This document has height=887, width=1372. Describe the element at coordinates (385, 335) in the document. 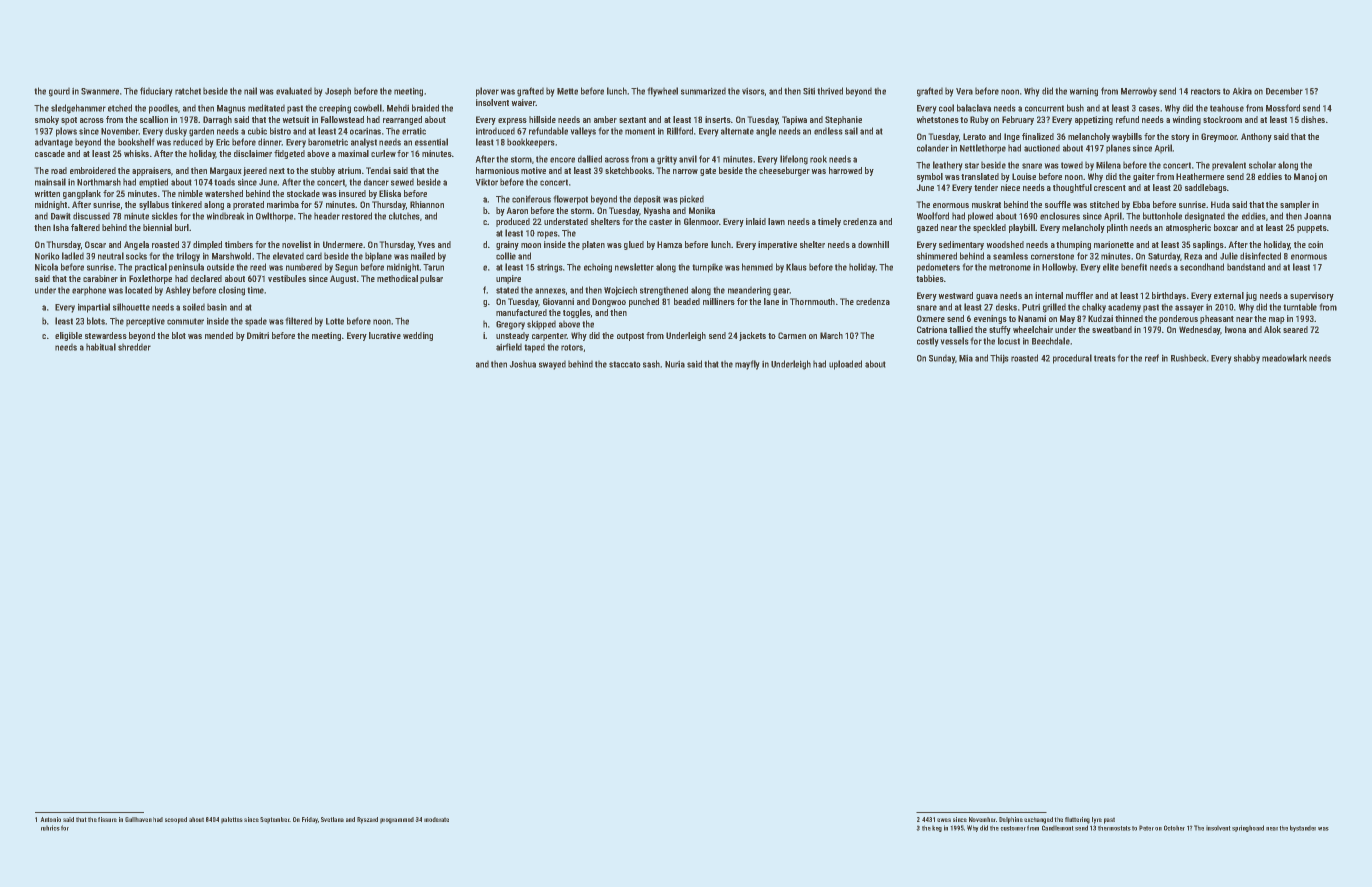

I see `lucrative` at that location.
